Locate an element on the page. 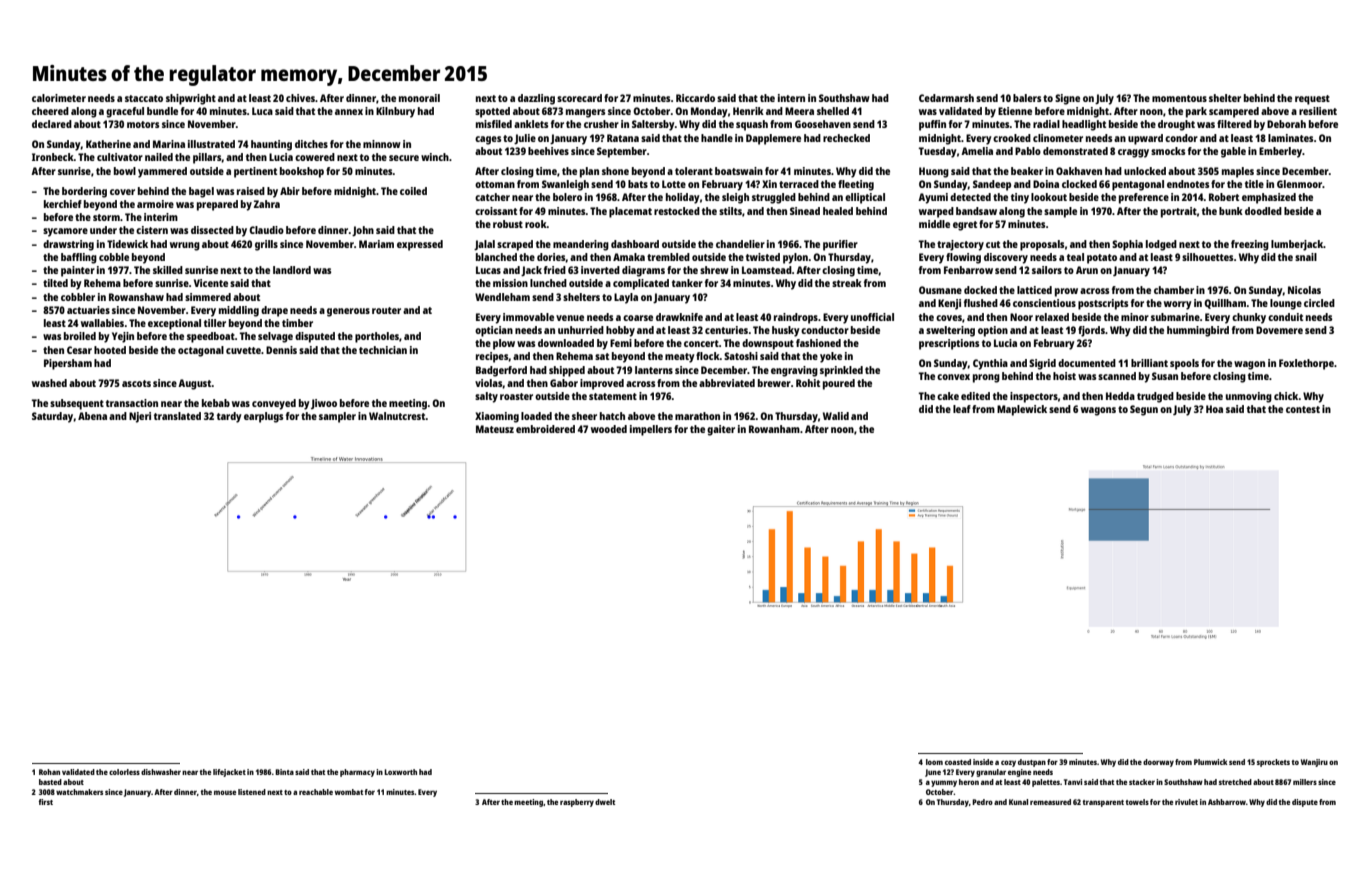 Image resolution: width=1372 pixels, height=887 pixels. Rowanham is located at coordinates (774, 429).
